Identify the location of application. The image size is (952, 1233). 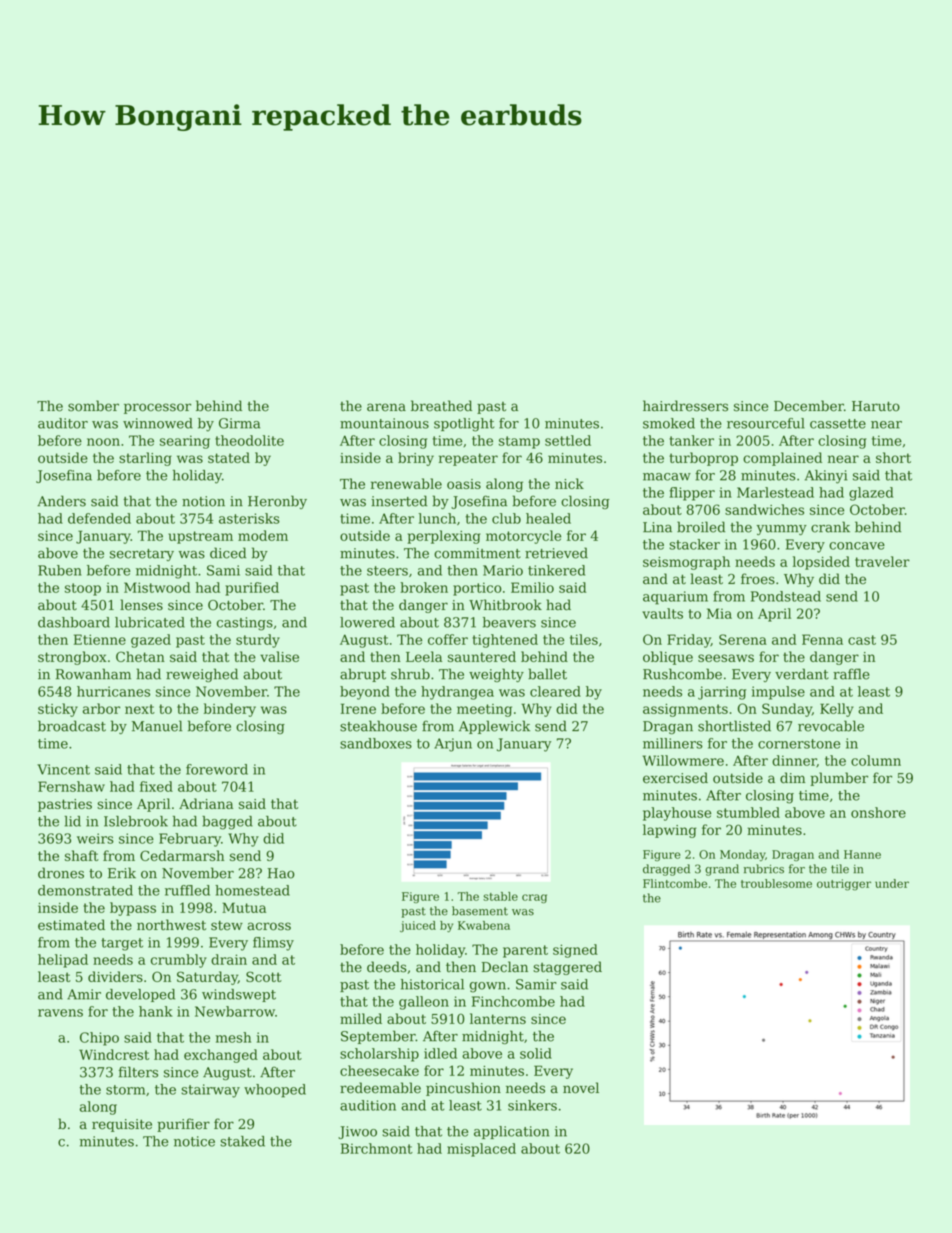
(511, 1132).
